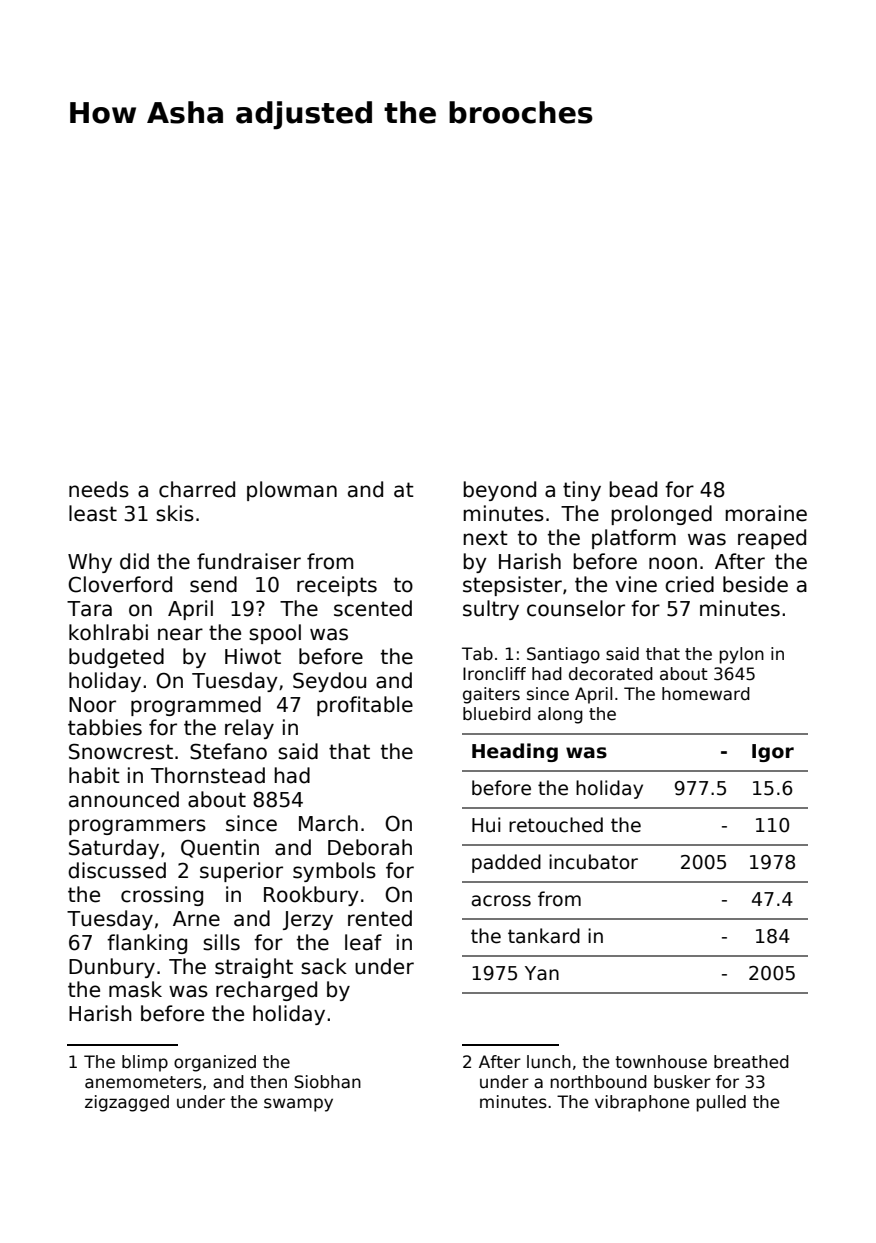 This screenshot has width=876, height=1243. What do you see at coordinates (497, 714) in the screenshot?
I see `bluebird` at bounding box center [497, 714].
